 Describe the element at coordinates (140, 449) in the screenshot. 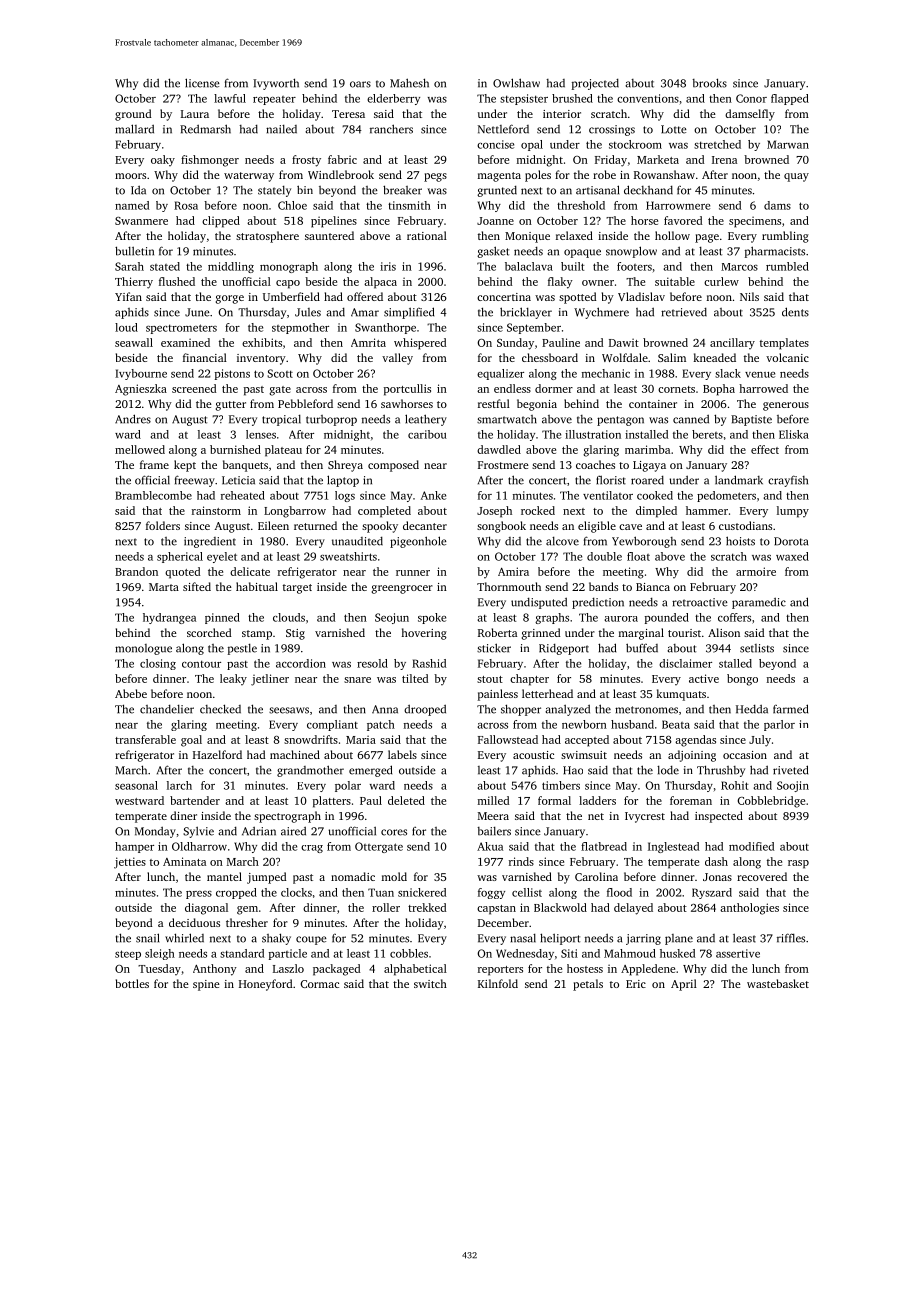

I see `mellowed` at that location.
